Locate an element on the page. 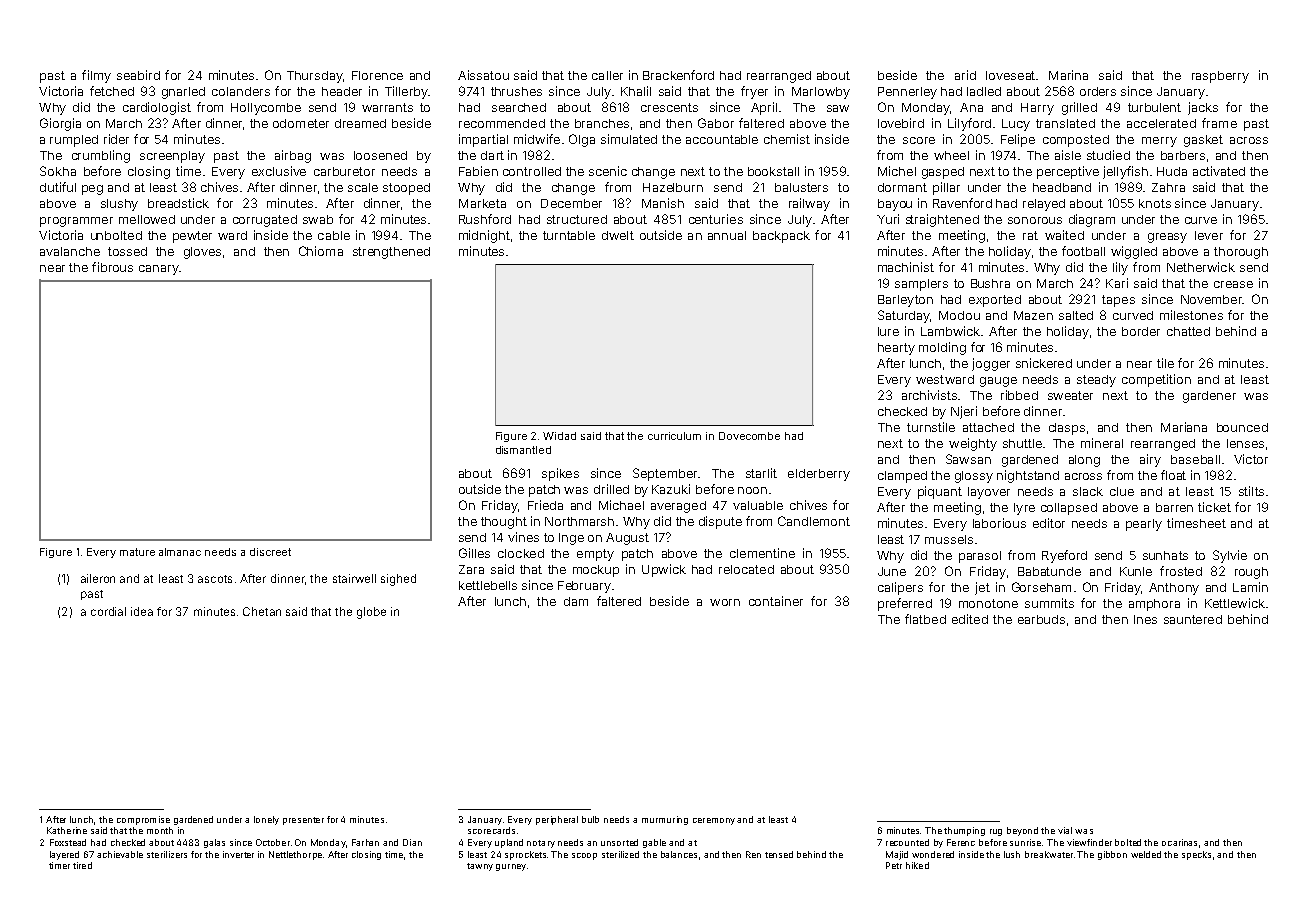 The width and height of the image is (1308, 924). crease is located at coordinates (1233, 284).
